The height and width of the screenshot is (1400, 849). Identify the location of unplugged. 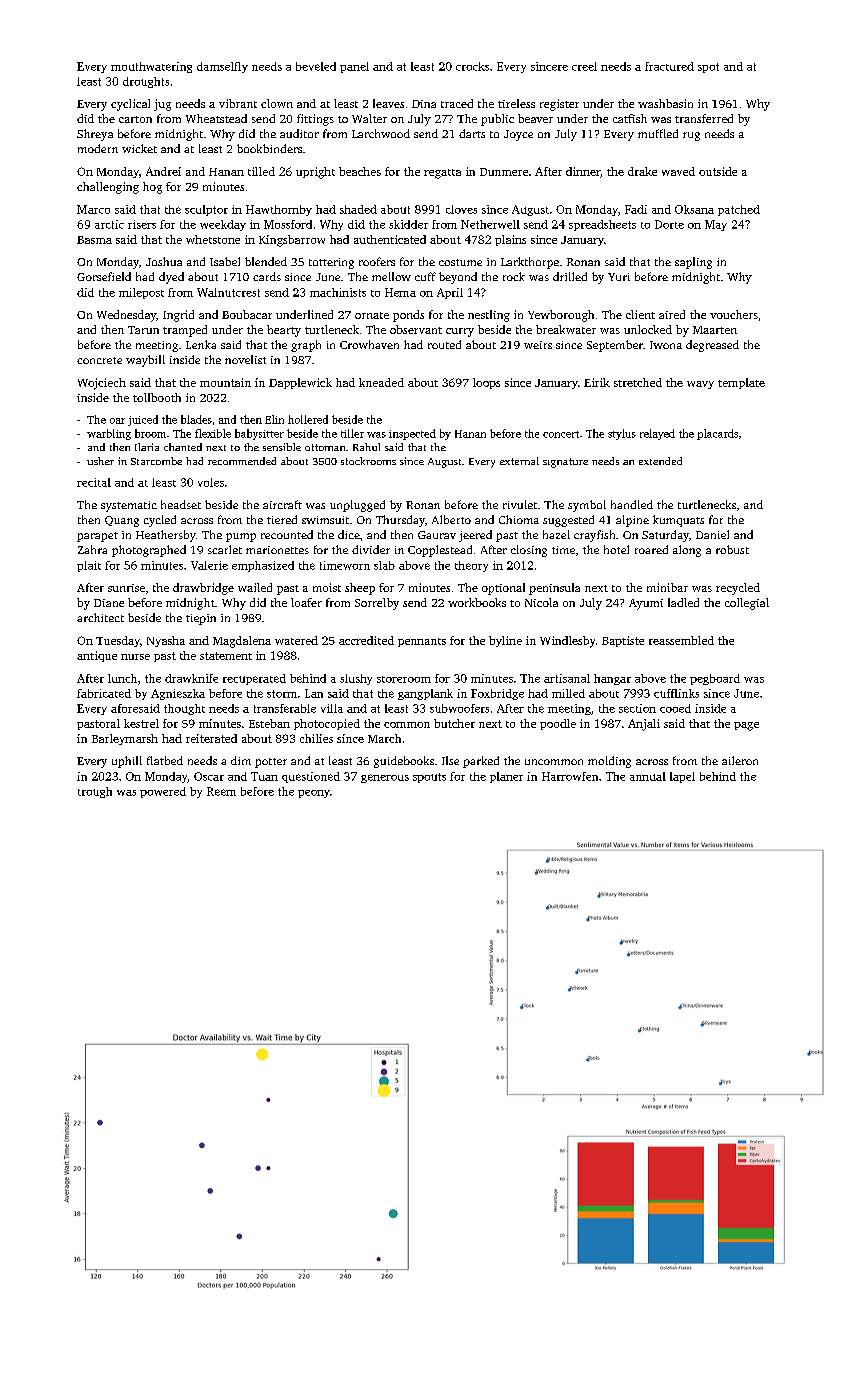
(357, 506).
